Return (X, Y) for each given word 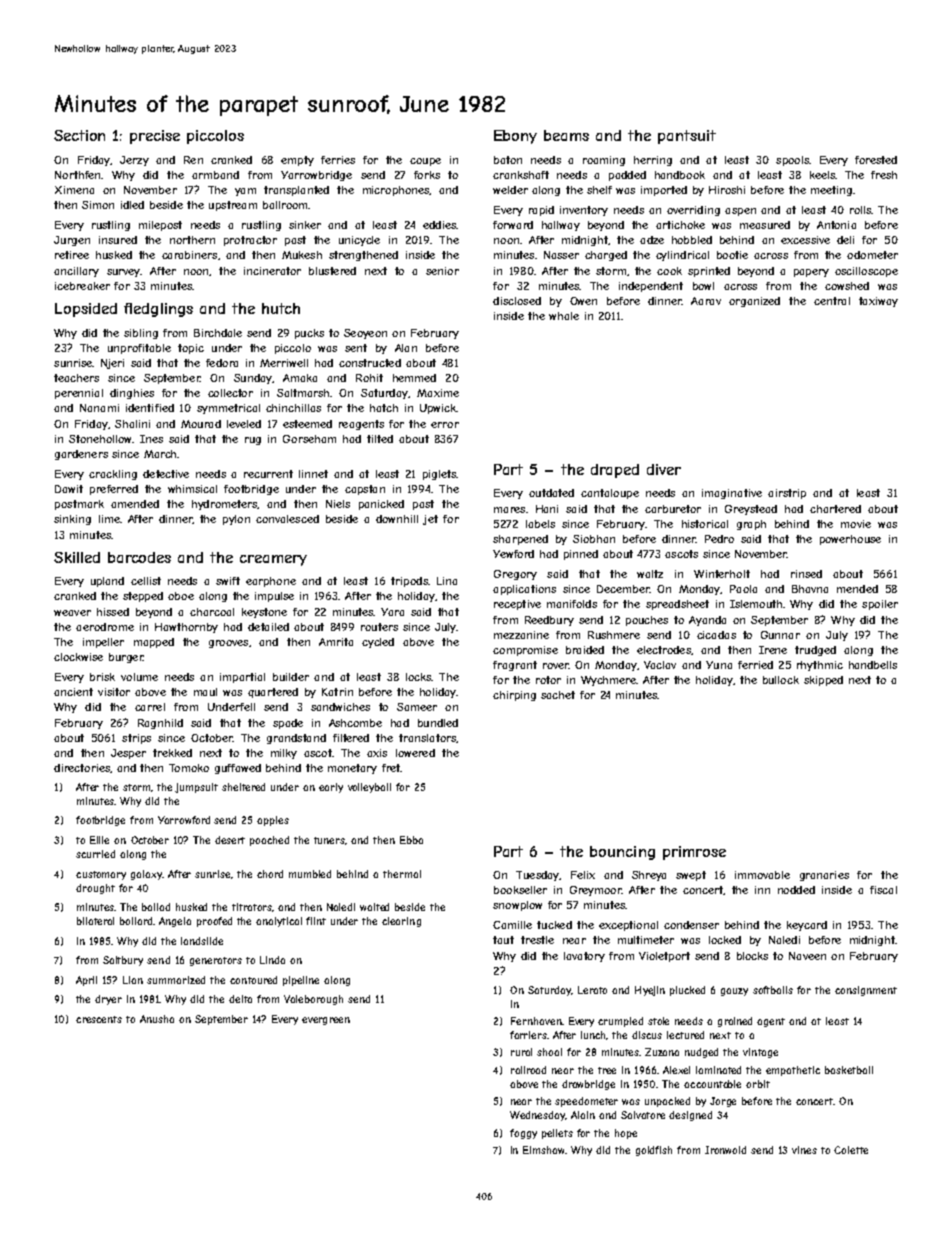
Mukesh (302, 255)
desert (230, 840)
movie (856, 524)
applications (524, 590)
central (832, 301)
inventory (584, 211)
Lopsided (86, 310)
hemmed (414, 378)
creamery (273, 560)
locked (725, 940)
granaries (824, 876)
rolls (860, 210)
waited (374, 907)
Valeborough (313, 1000)
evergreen (326, 1021)
